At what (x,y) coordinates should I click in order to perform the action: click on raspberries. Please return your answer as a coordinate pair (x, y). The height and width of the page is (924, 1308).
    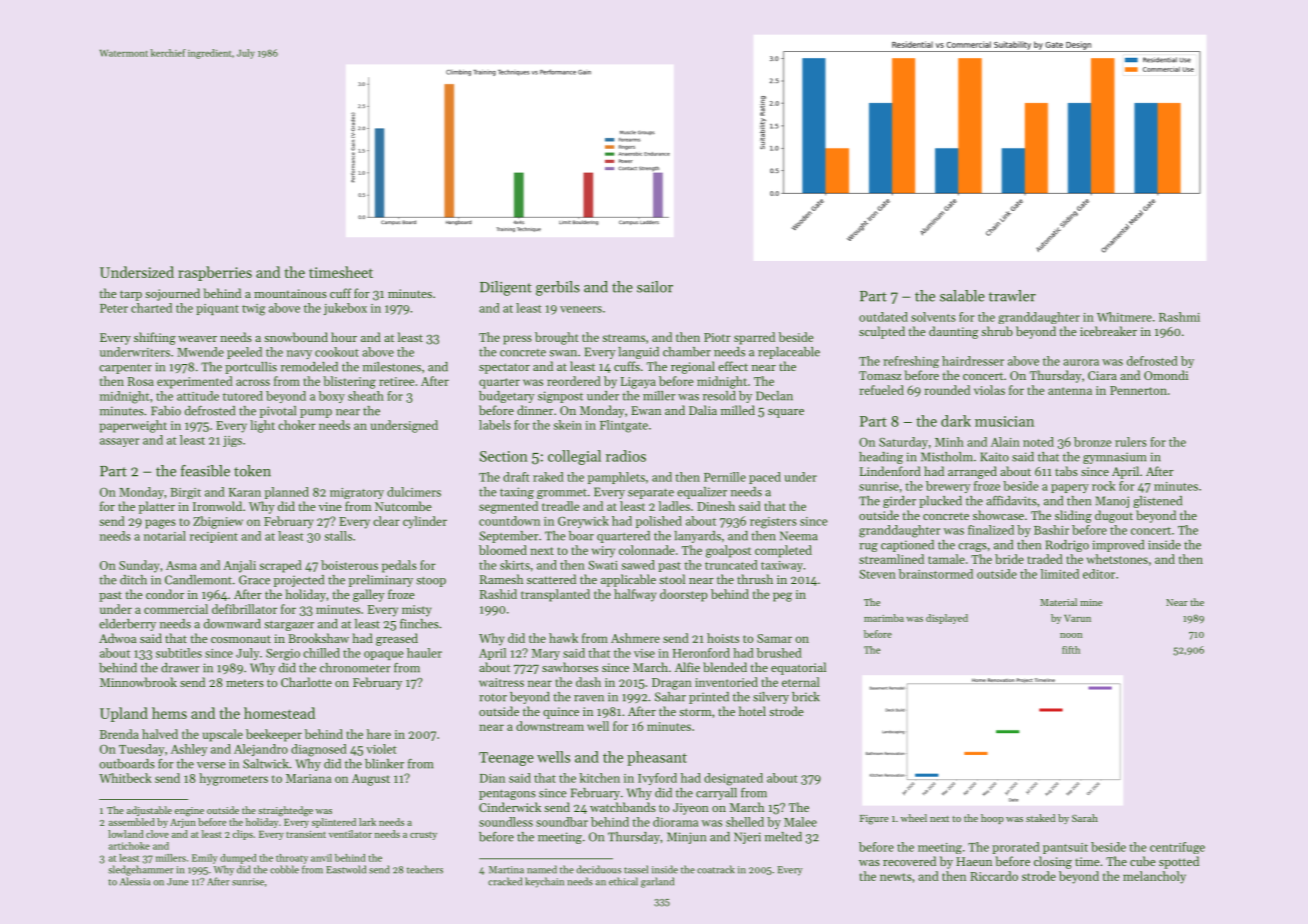
    Looking at the image, I should click on (215, 273).
